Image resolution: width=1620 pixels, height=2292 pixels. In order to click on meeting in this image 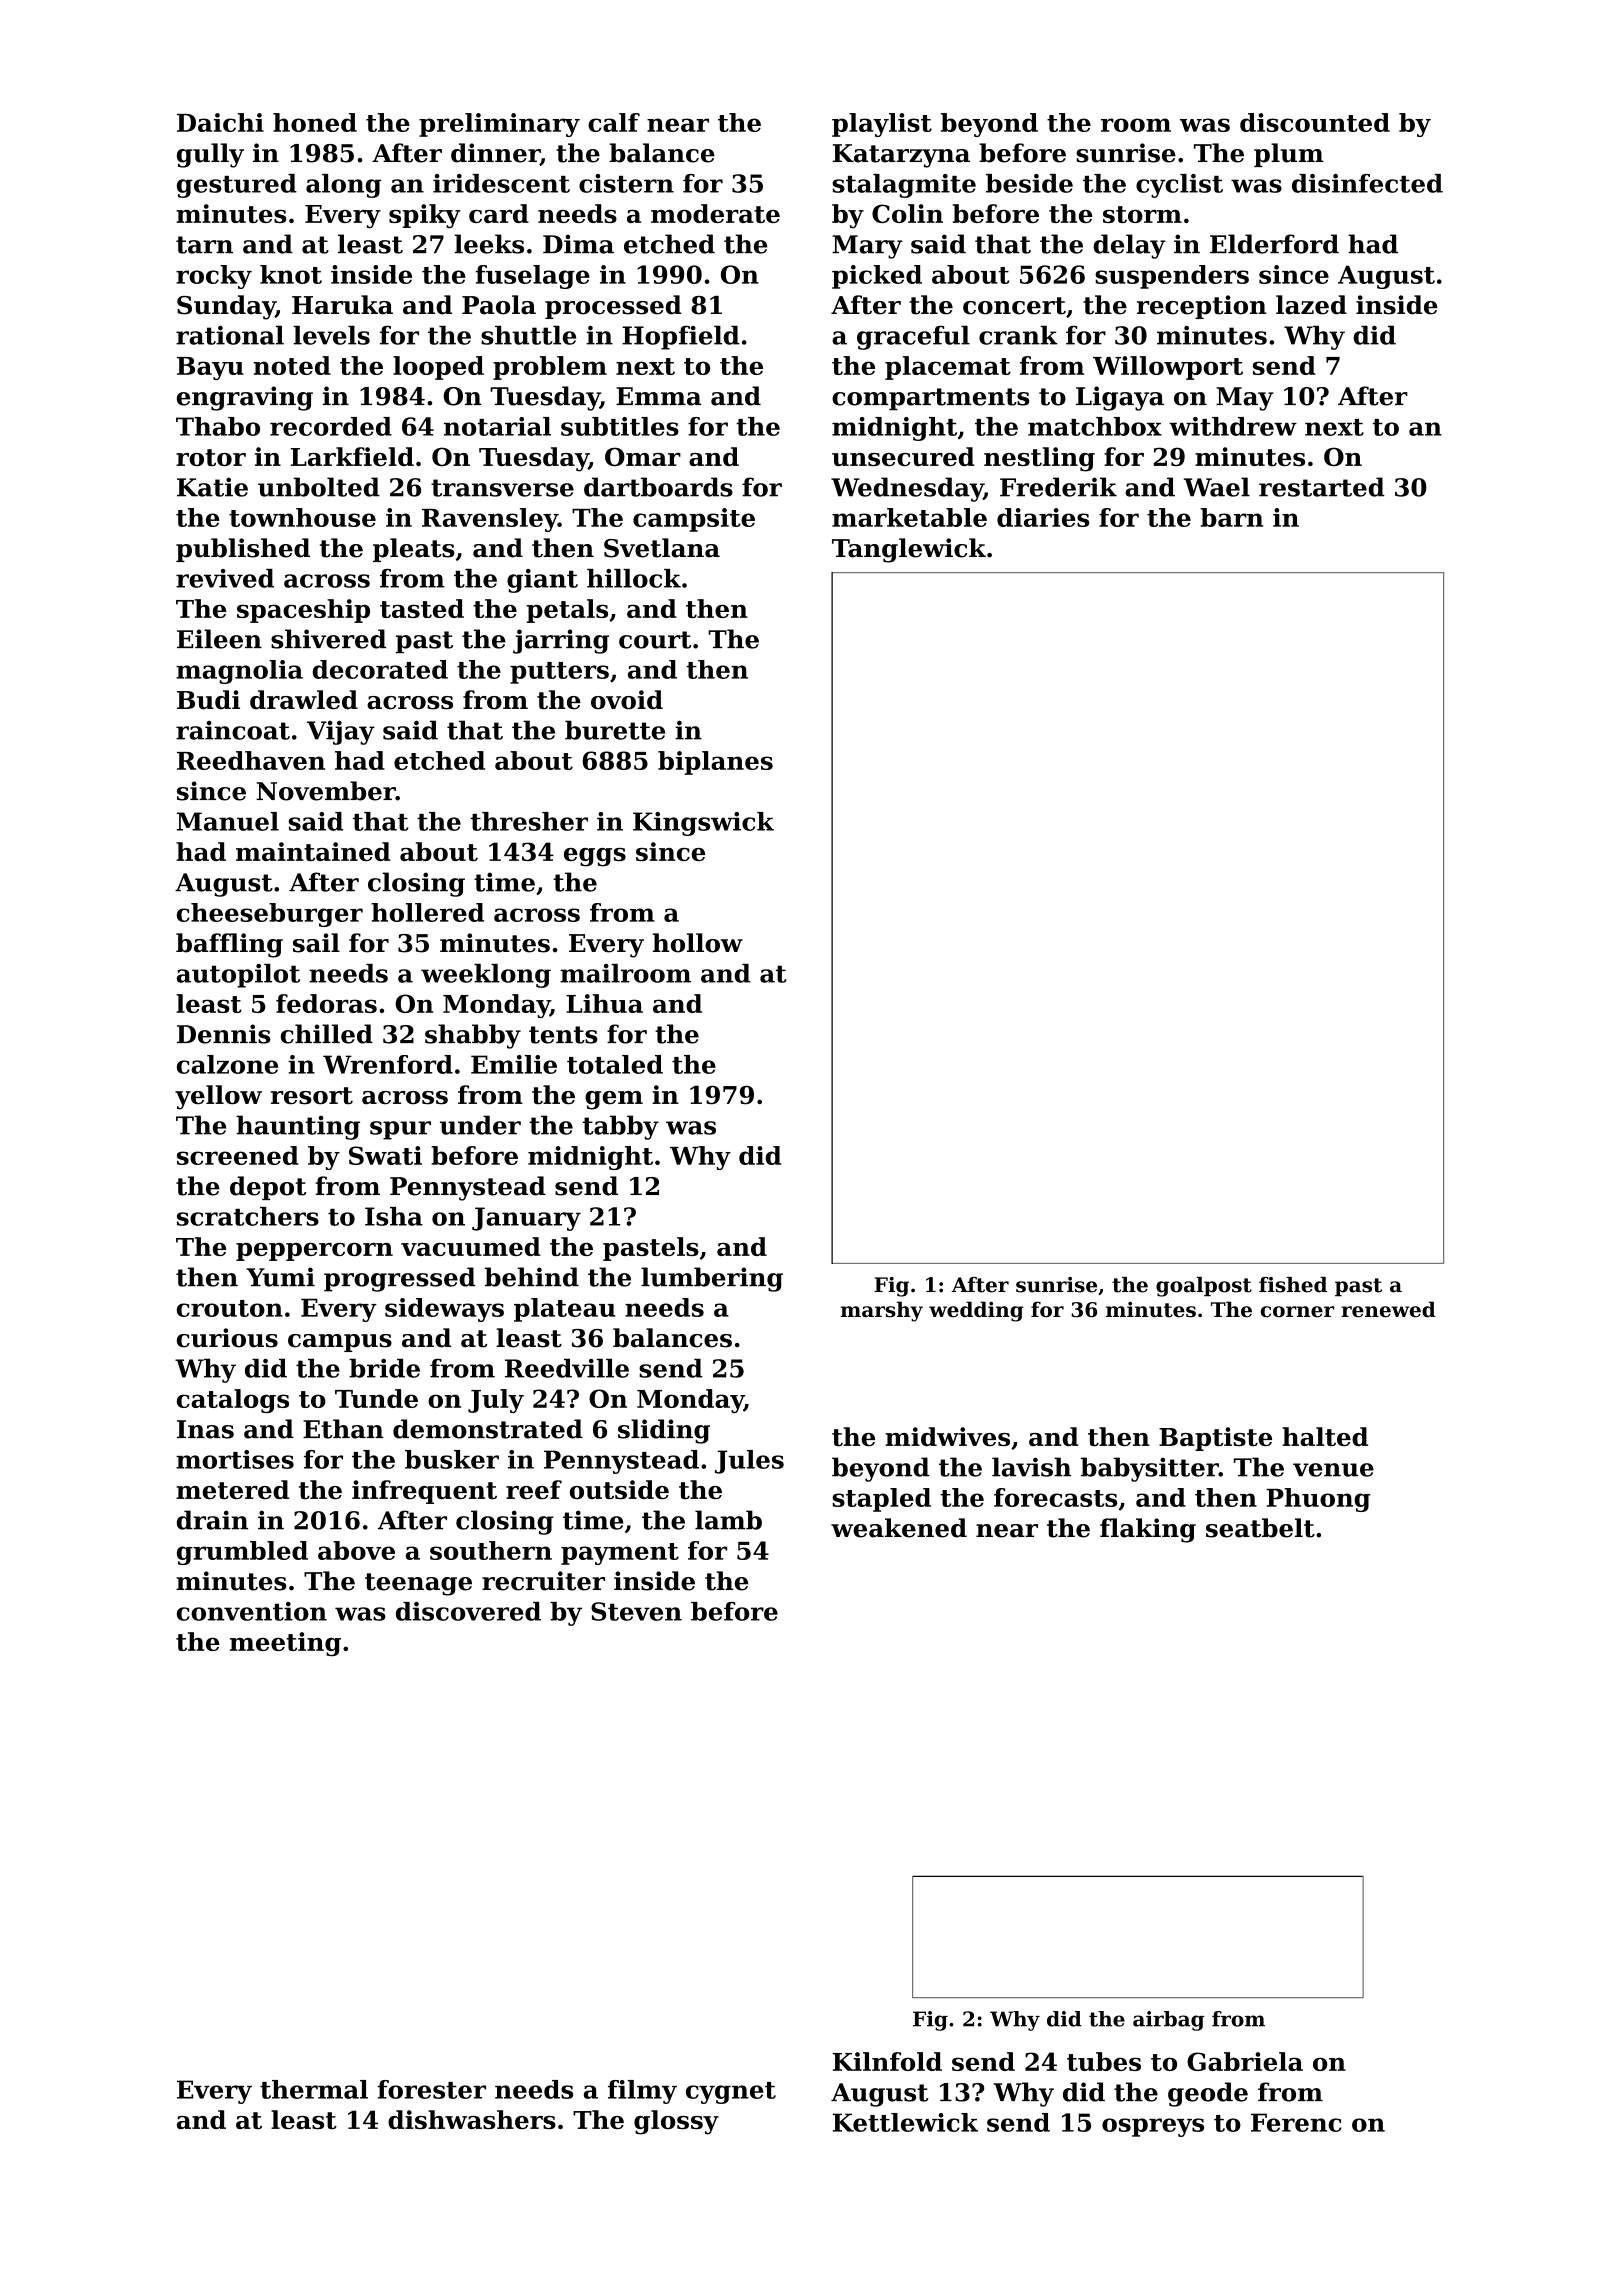, I will do `click(285, 1644)`.
